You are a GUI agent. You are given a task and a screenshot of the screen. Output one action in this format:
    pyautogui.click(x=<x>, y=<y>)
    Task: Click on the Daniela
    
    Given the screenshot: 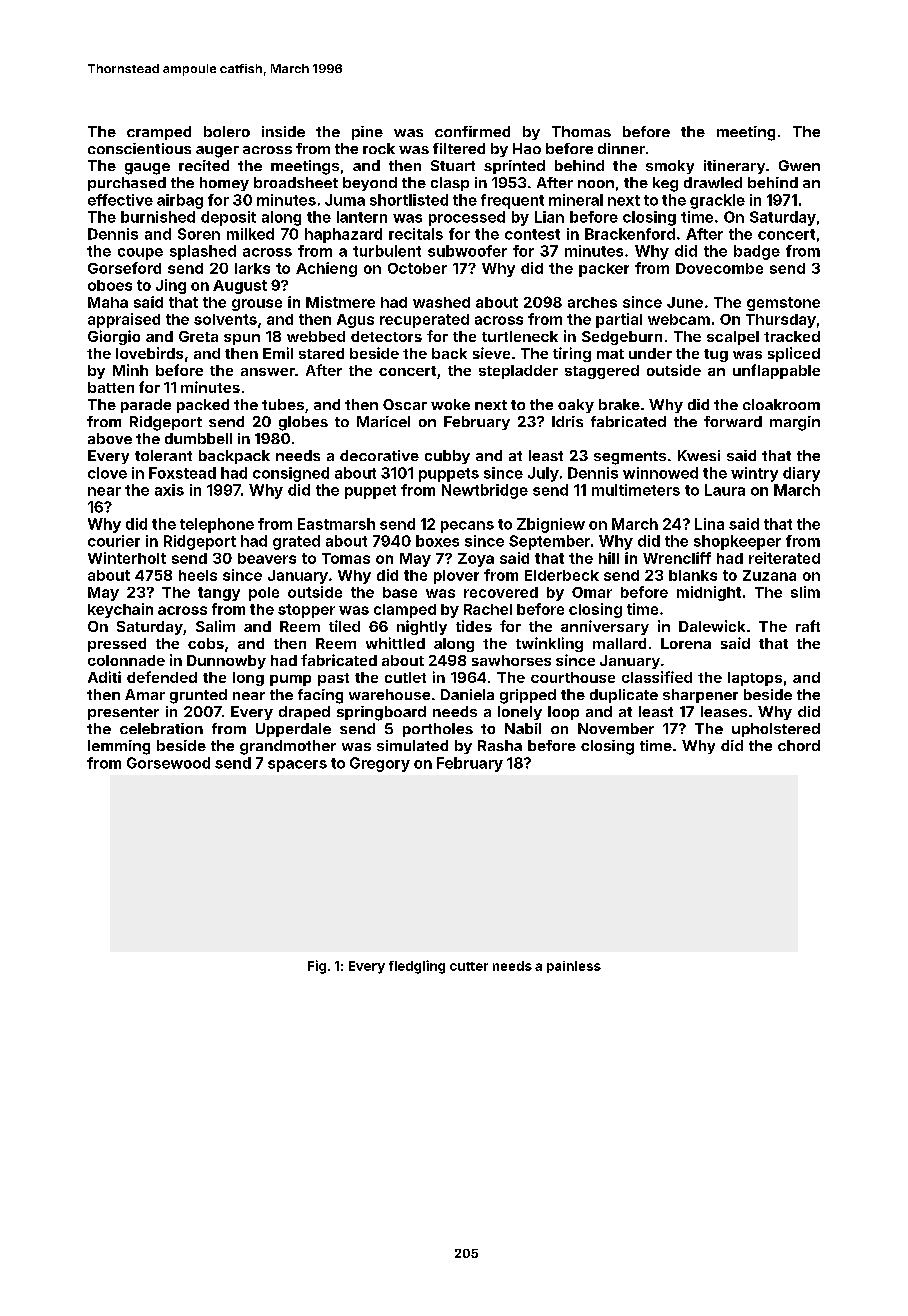 What is the action you would take?
    pyautogui.click(x=467, y=694)
